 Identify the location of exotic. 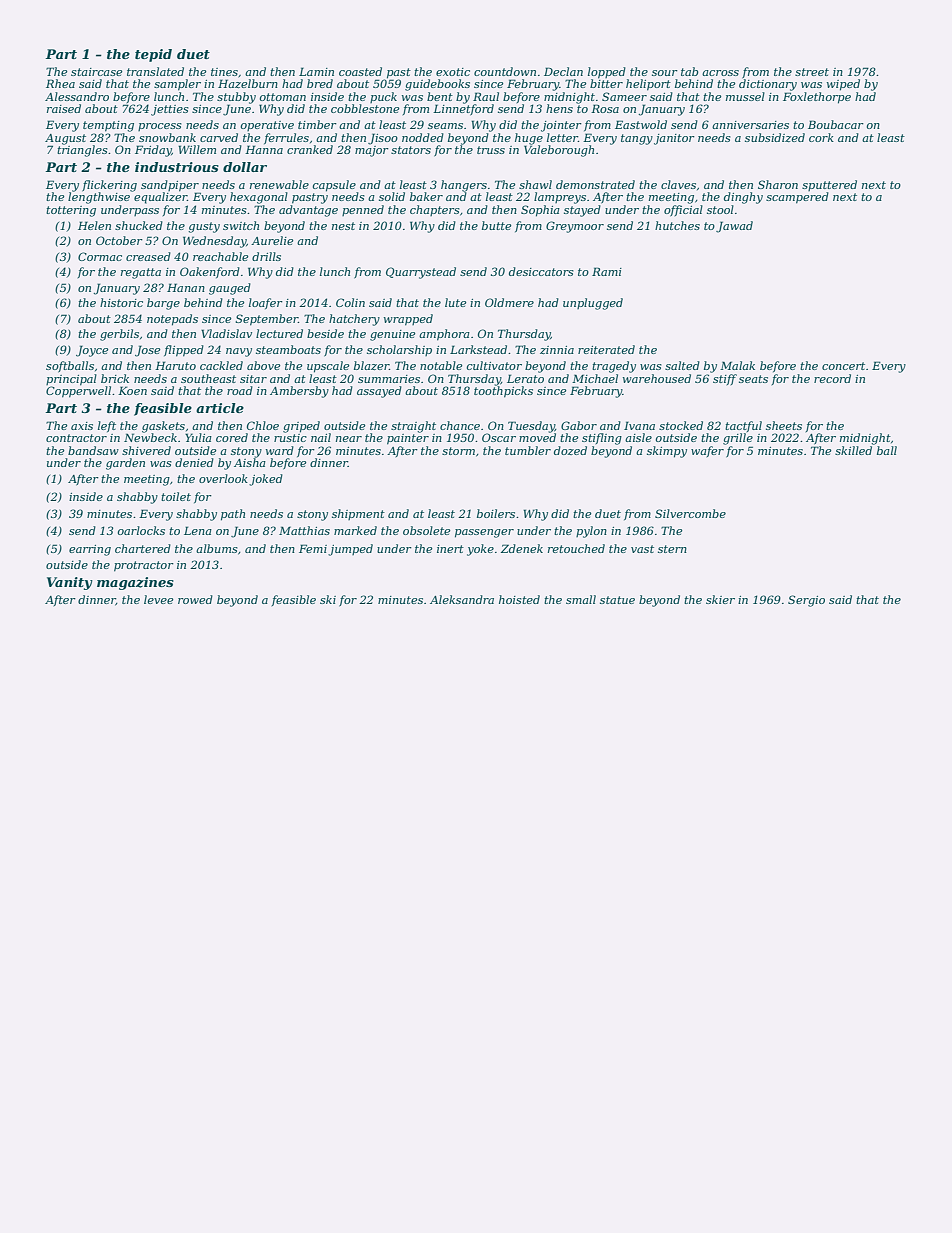
(453, 72).
